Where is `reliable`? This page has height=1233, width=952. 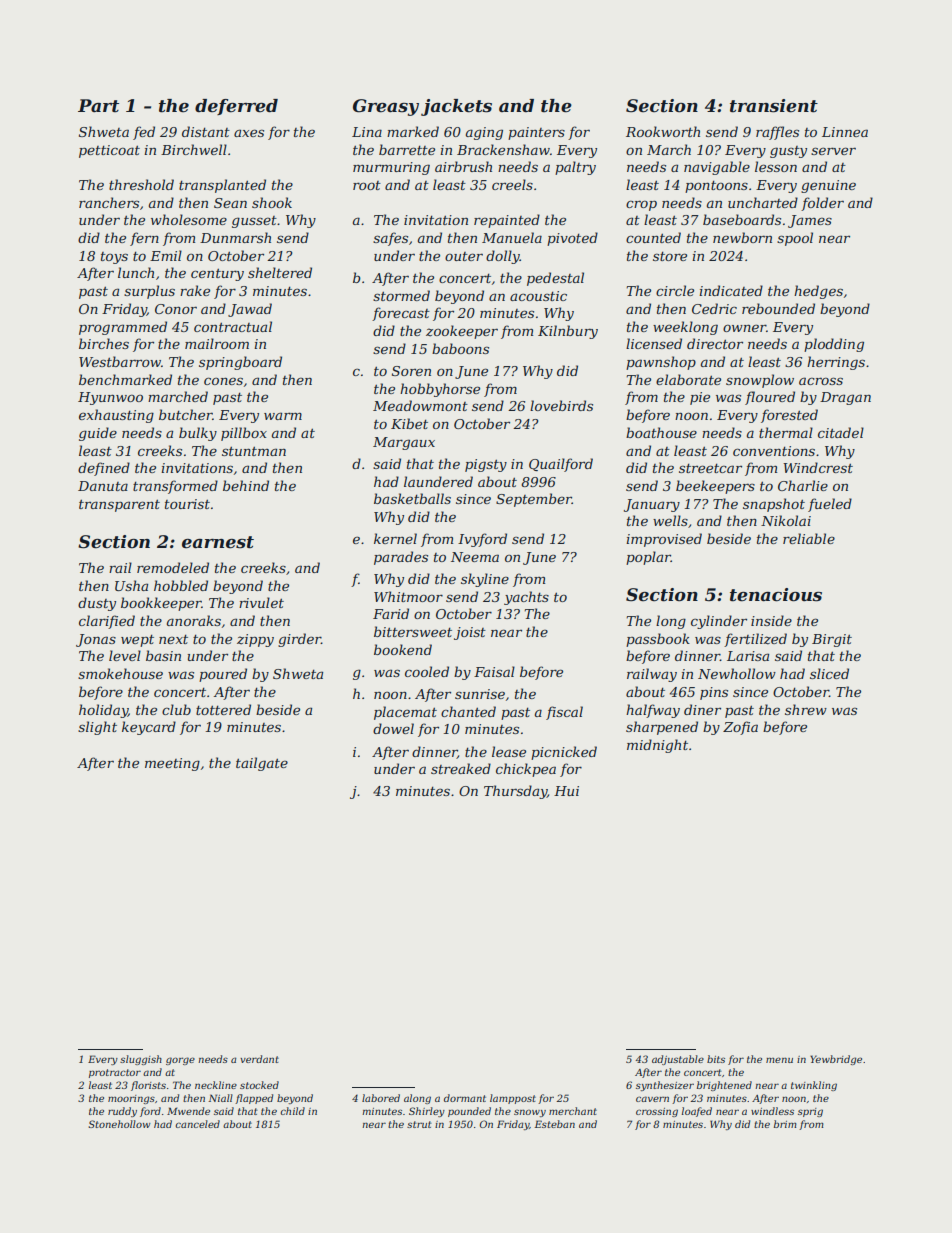
reliable is located at coordinates (809, 538).
